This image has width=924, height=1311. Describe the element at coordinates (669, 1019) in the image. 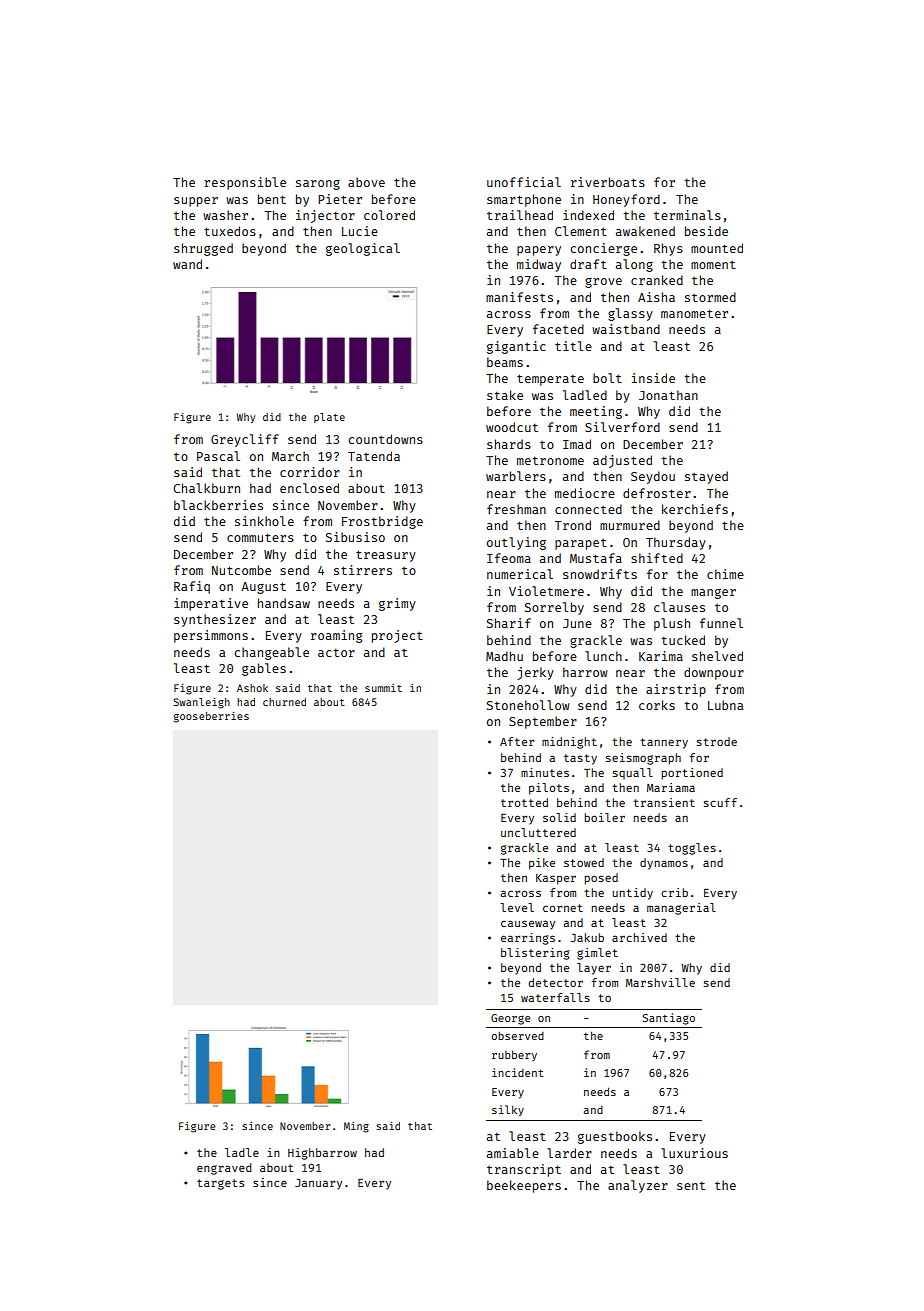

I see `Santiago` at that location.
